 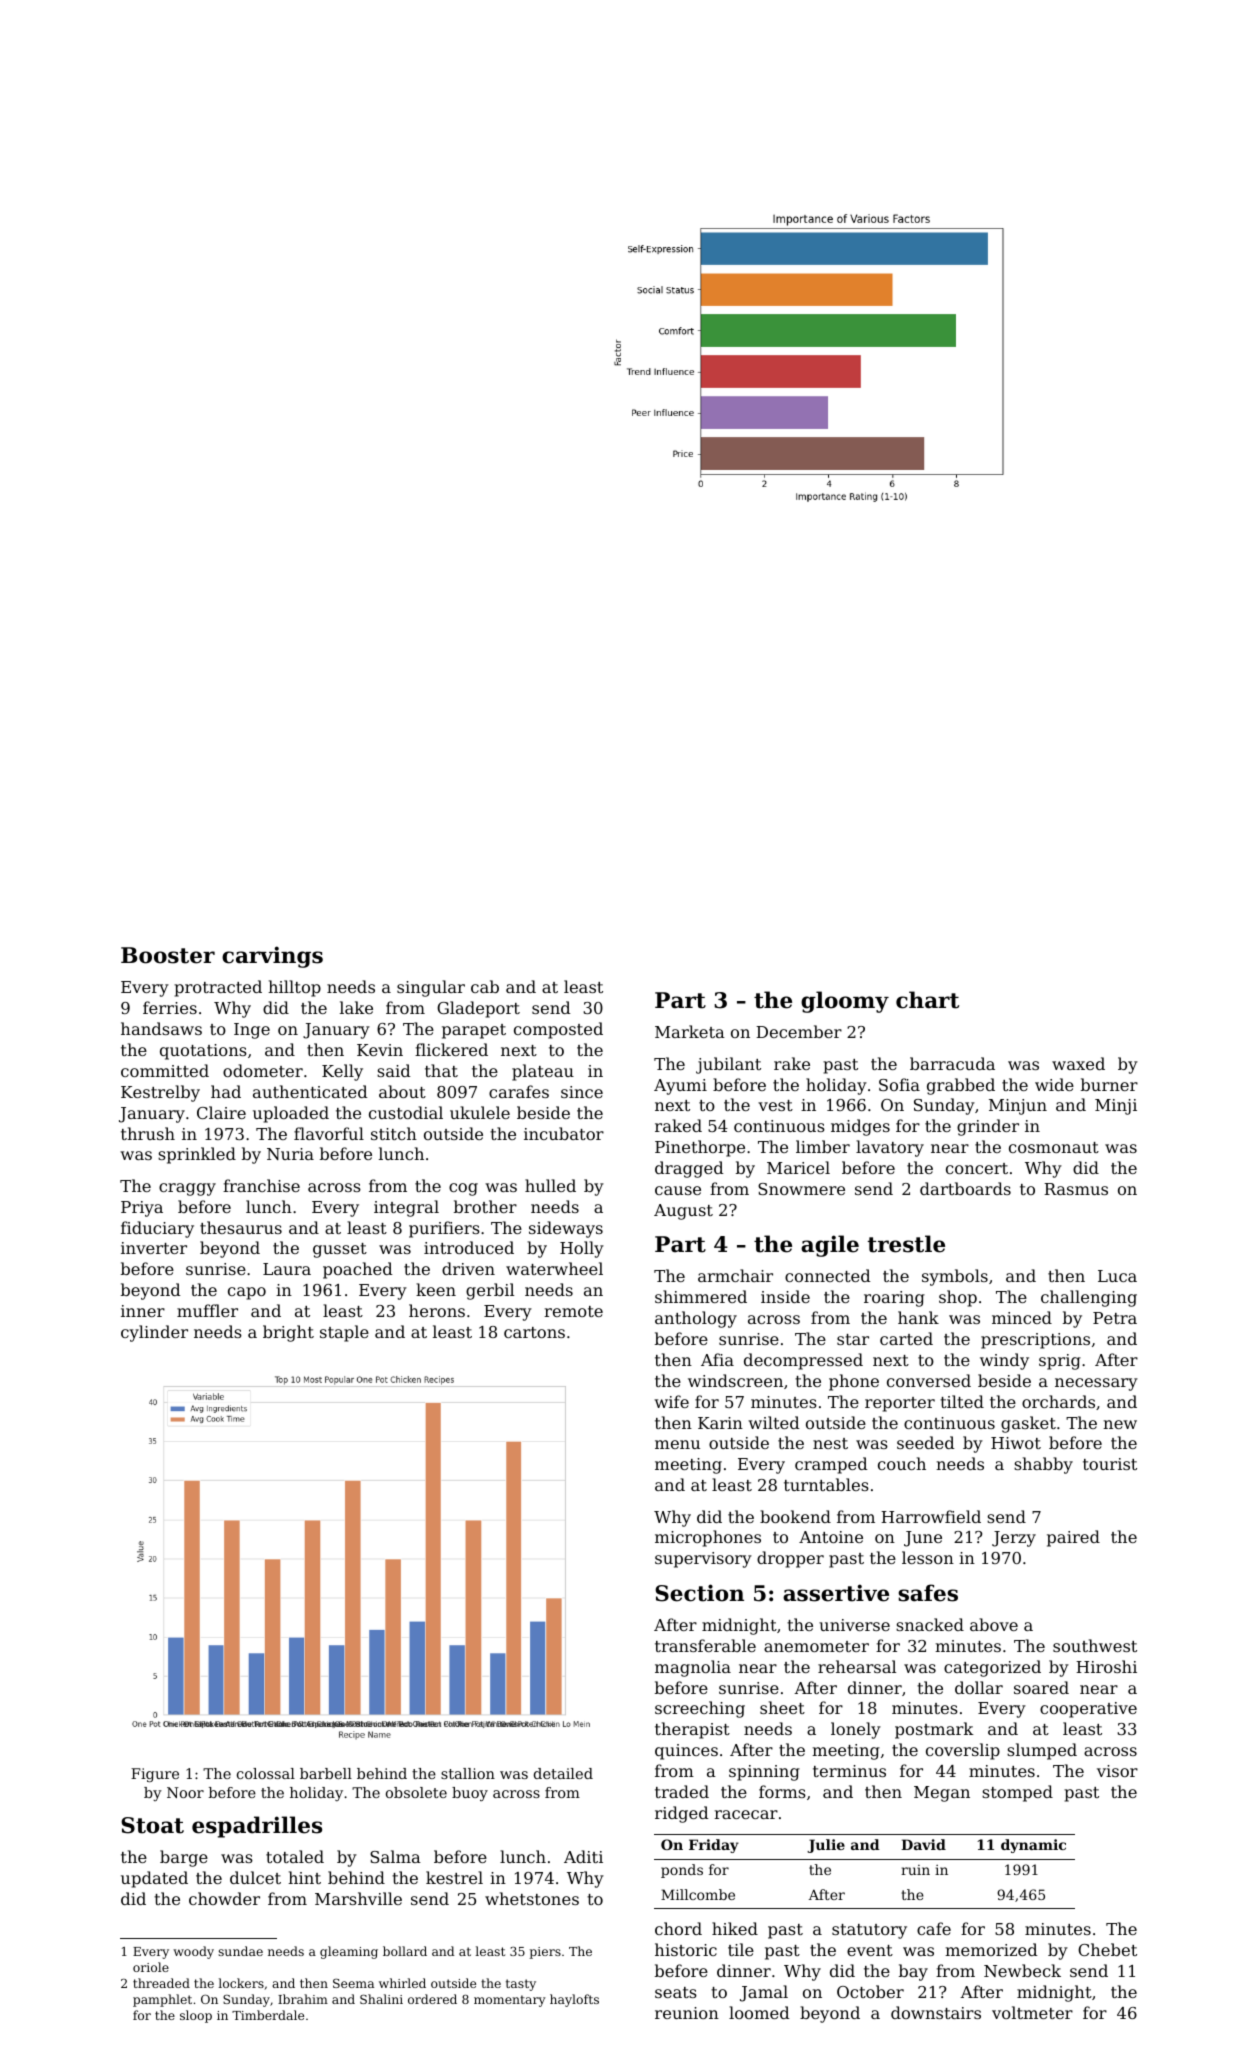 What do you see at coordinates (154, 1879) in the image?
I see `updated` at bounding box center [154, 1879].
